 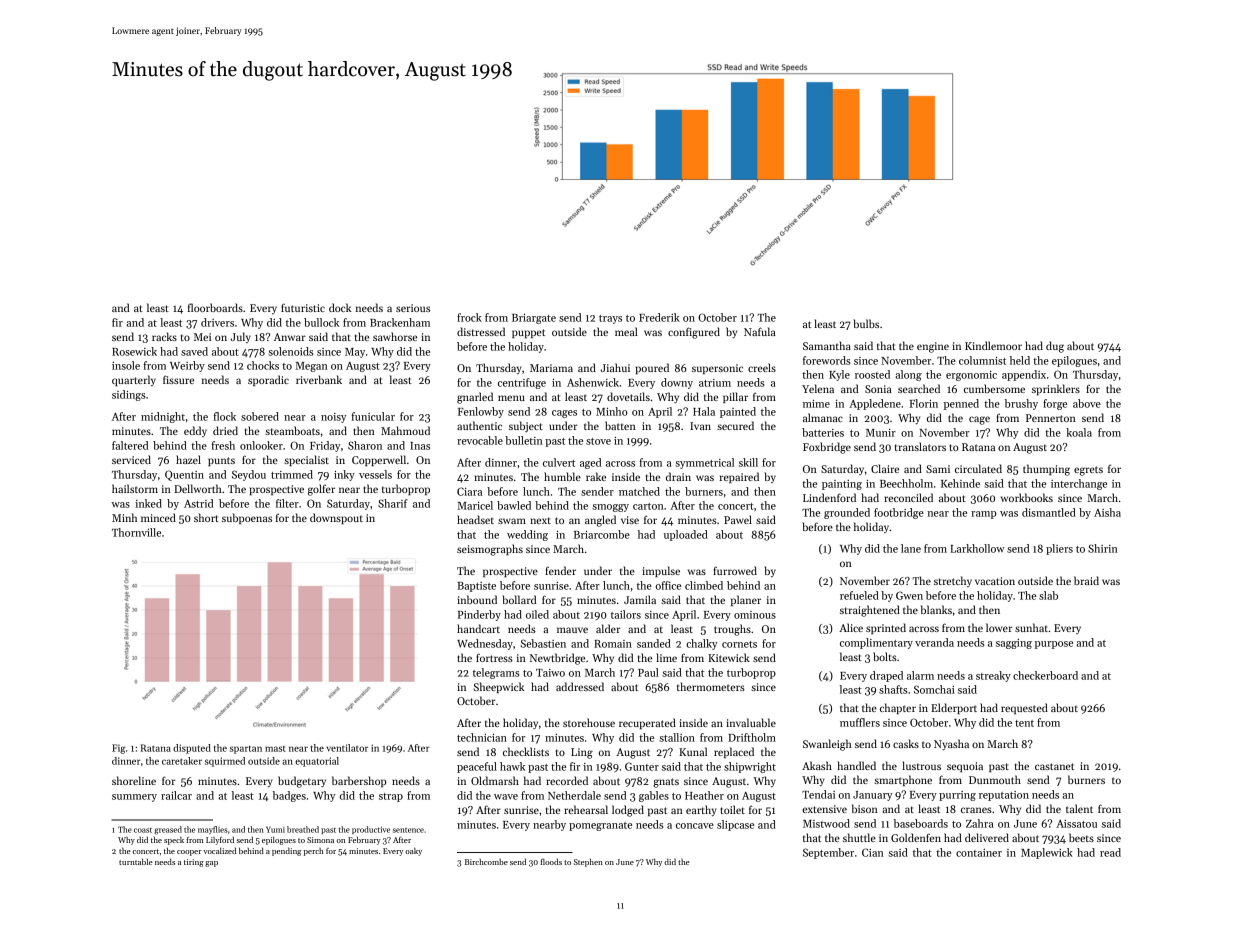 I want to click on Kunal, so click(x=693, y=751).
